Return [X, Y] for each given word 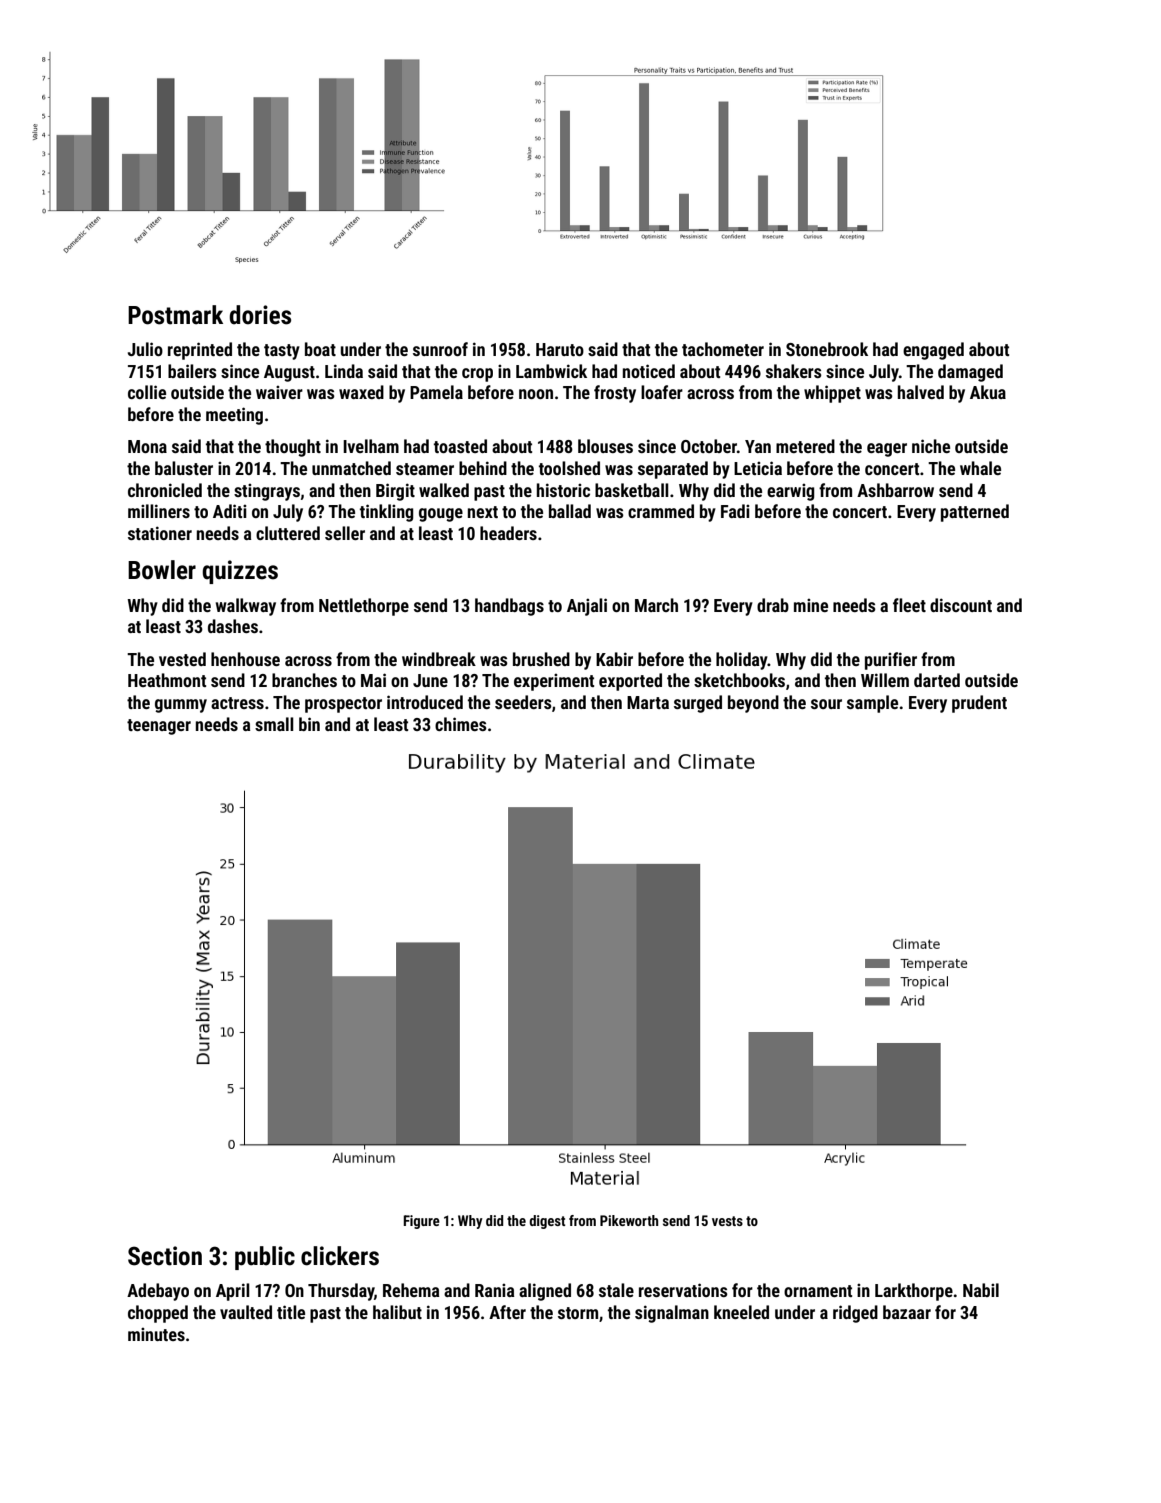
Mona [147, 446]
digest [547, 1222]
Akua [988, 392]
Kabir [614, 659]
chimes [461, 724]
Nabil [981, 1290]
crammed [661, 511]
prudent [979, 704]
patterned [975, 513]
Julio [145, 349]
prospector [343, 705]
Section [165, 1256]
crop [477, 375]
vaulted [246, 1312]
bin [309, 724]
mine [811, 605]
